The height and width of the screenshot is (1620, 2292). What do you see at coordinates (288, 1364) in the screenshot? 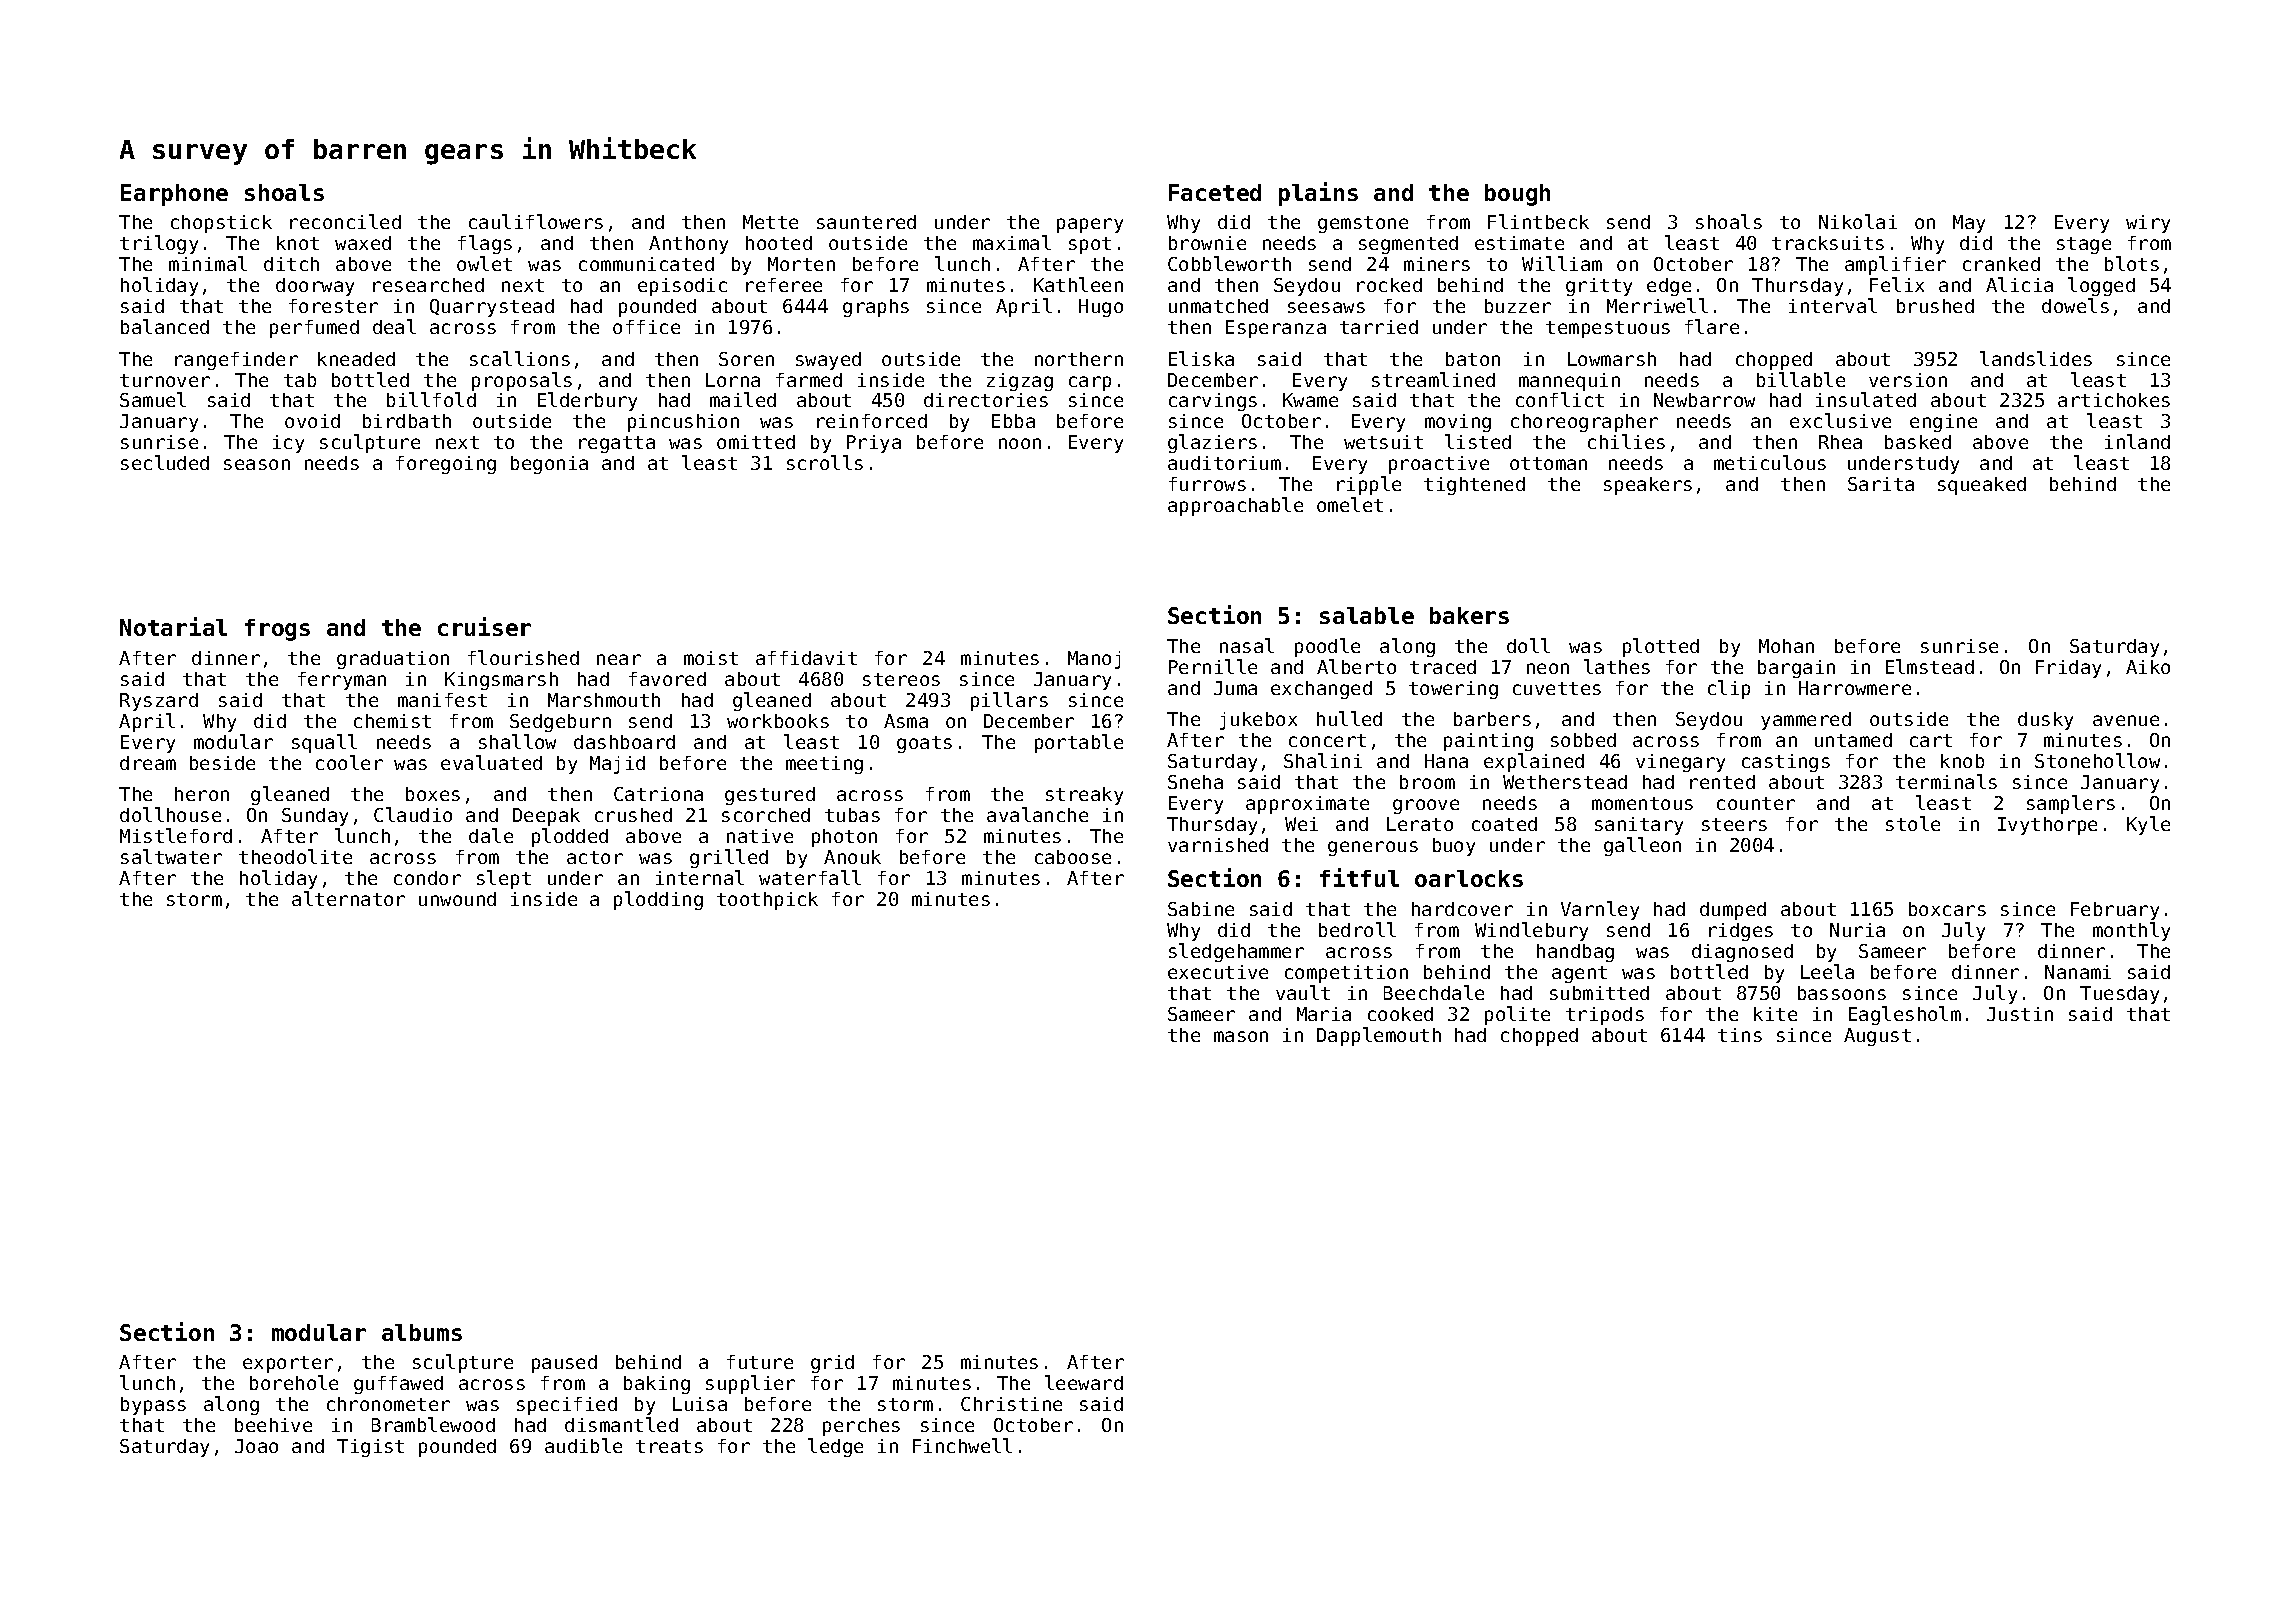
I see `exporter` at bounding box center [288, 1364].
